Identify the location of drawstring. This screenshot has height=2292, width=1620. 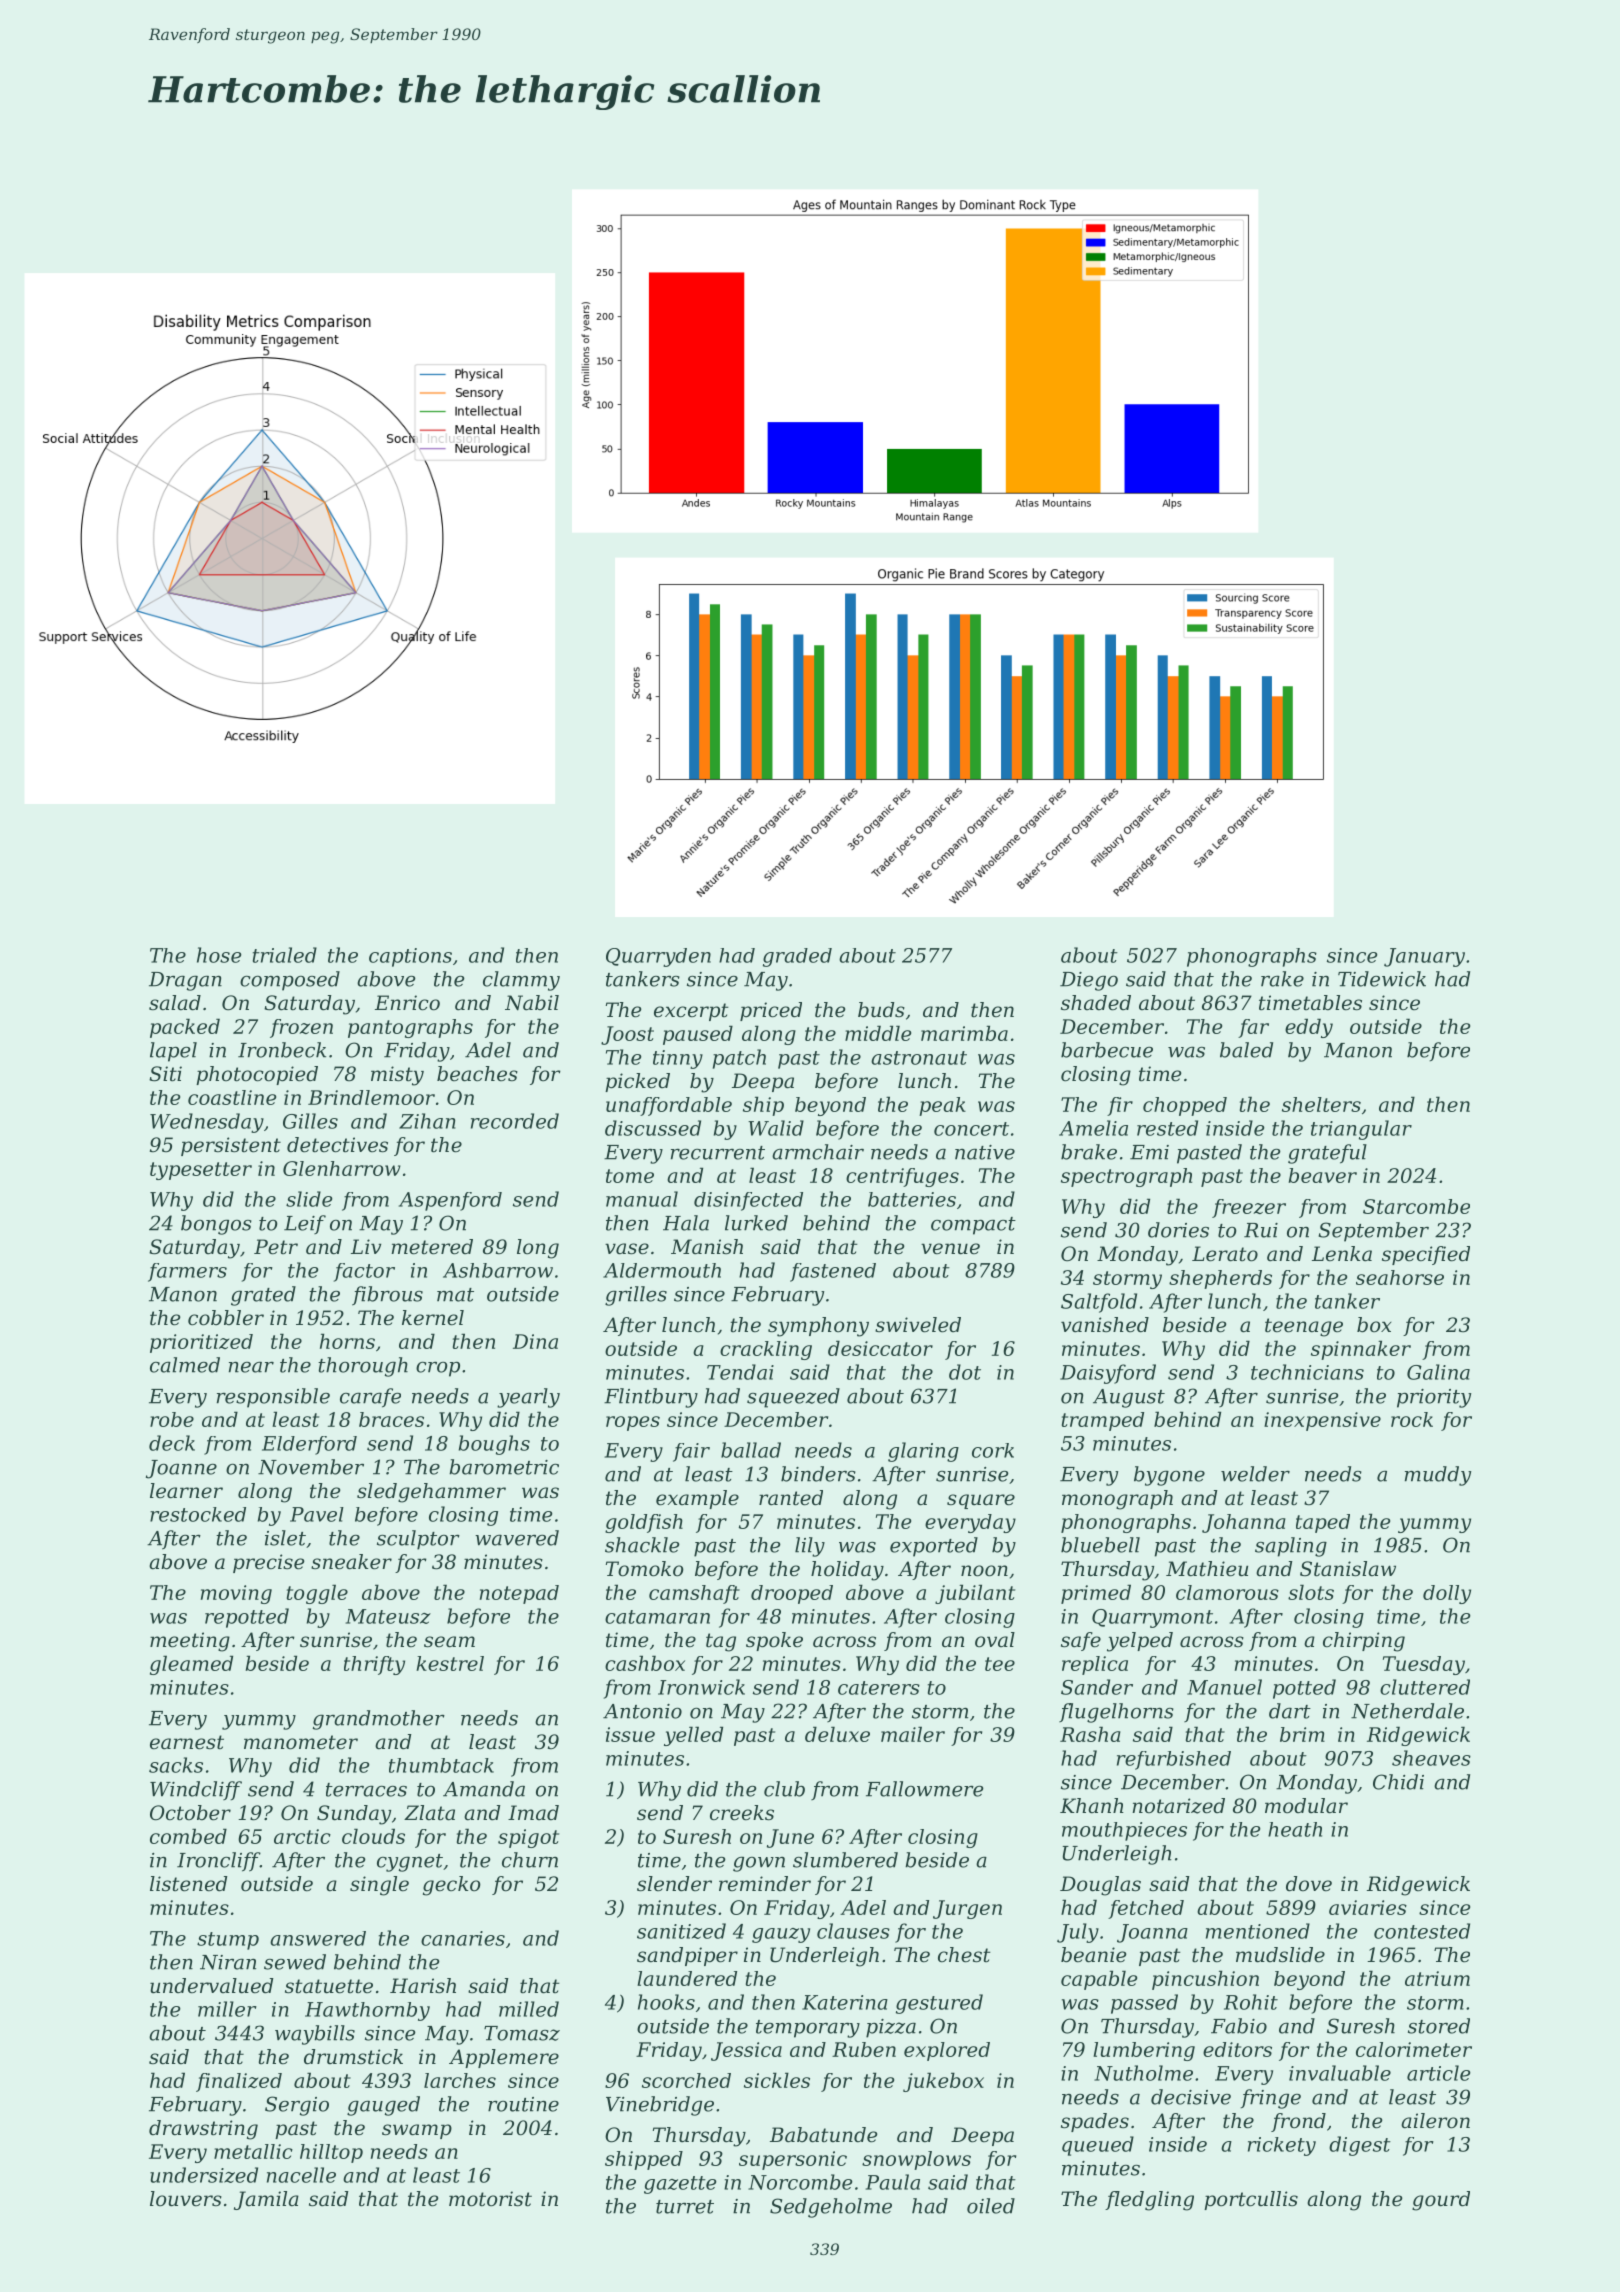
(203, 2130).
